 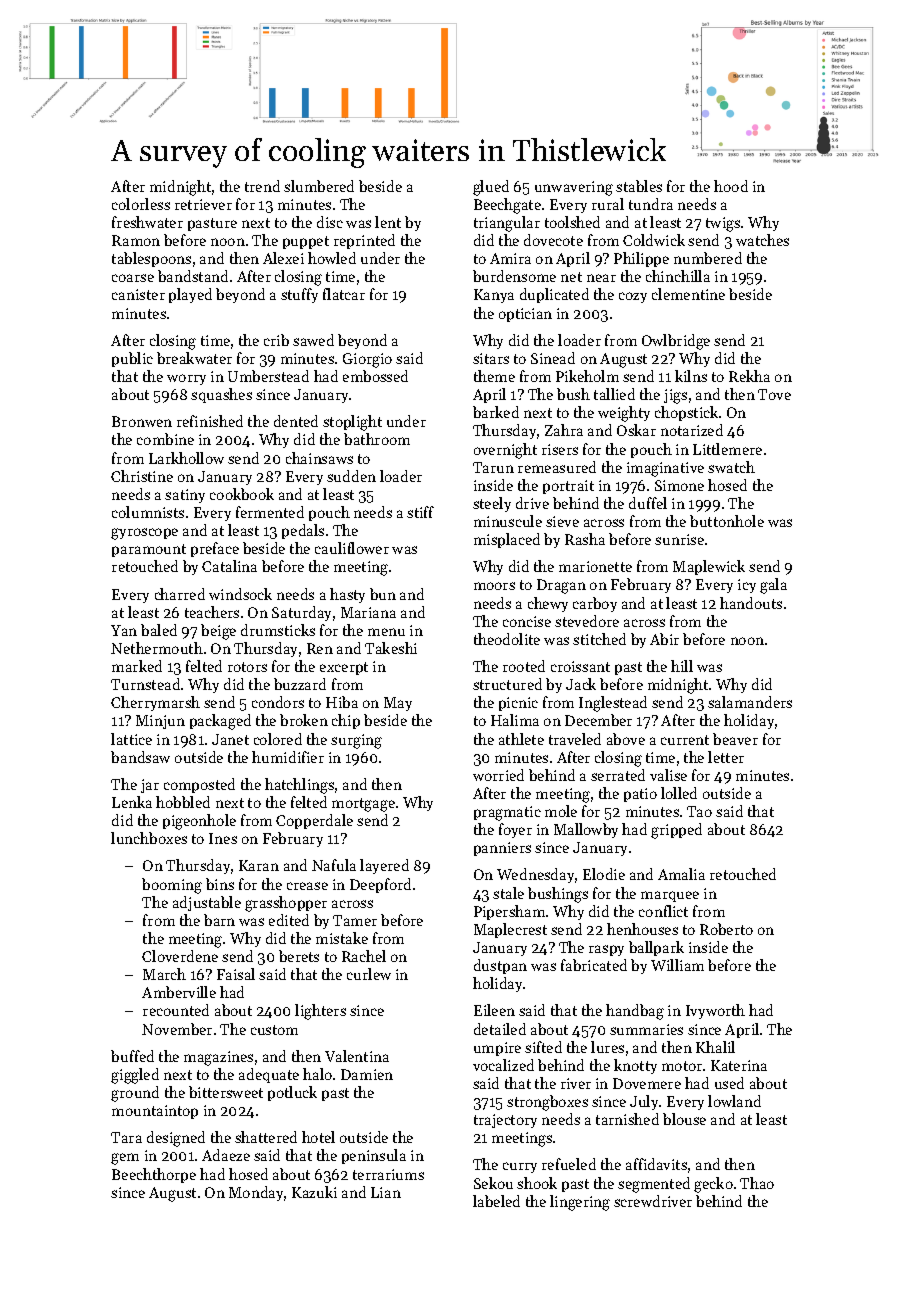 What do you see at coordinates (709, 567) in the screenshot?
I see `Maplewick` at bounding box center [709, 567].
